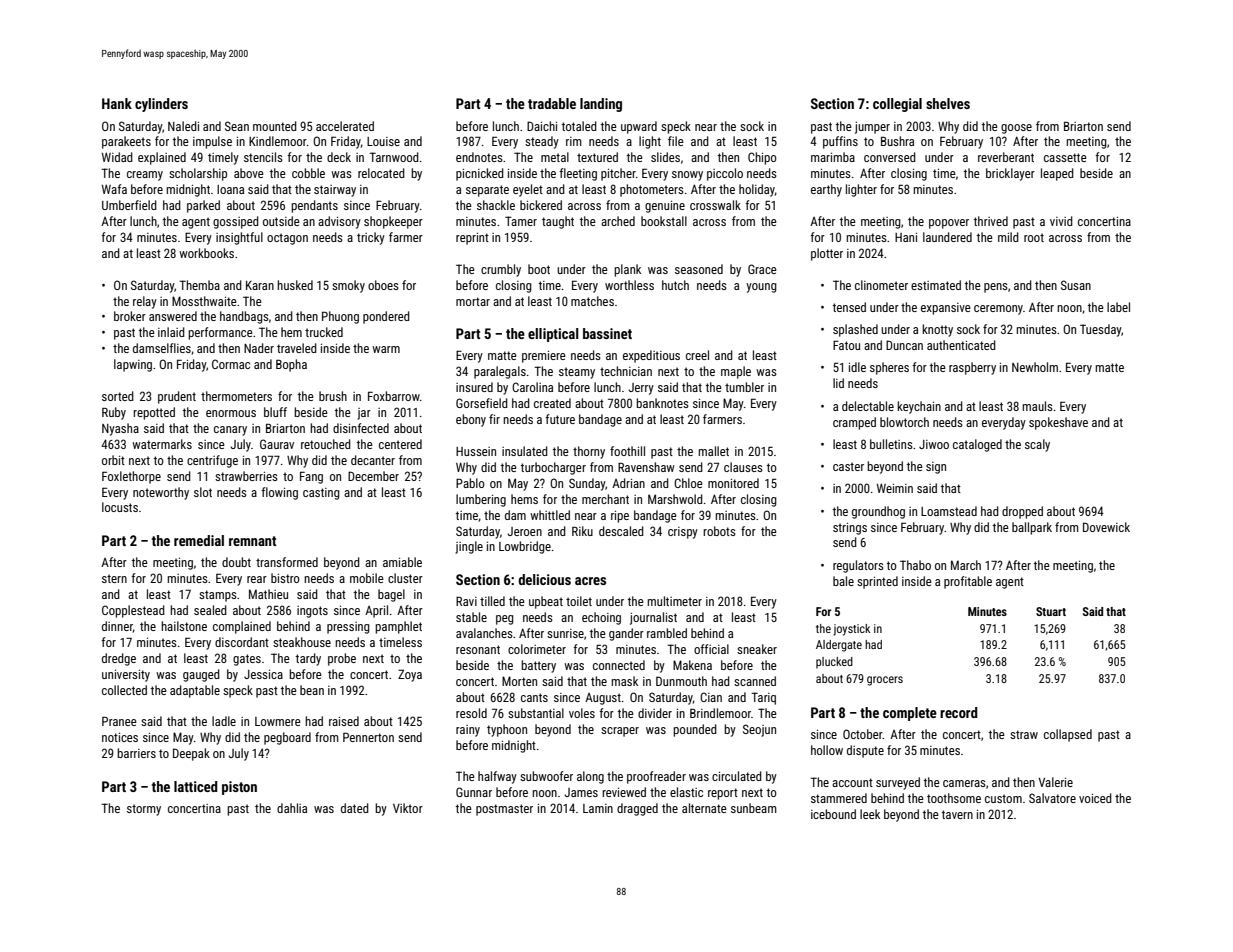 The image size is (1233, 952). I want to click on voiced, so click(1095, 798).
